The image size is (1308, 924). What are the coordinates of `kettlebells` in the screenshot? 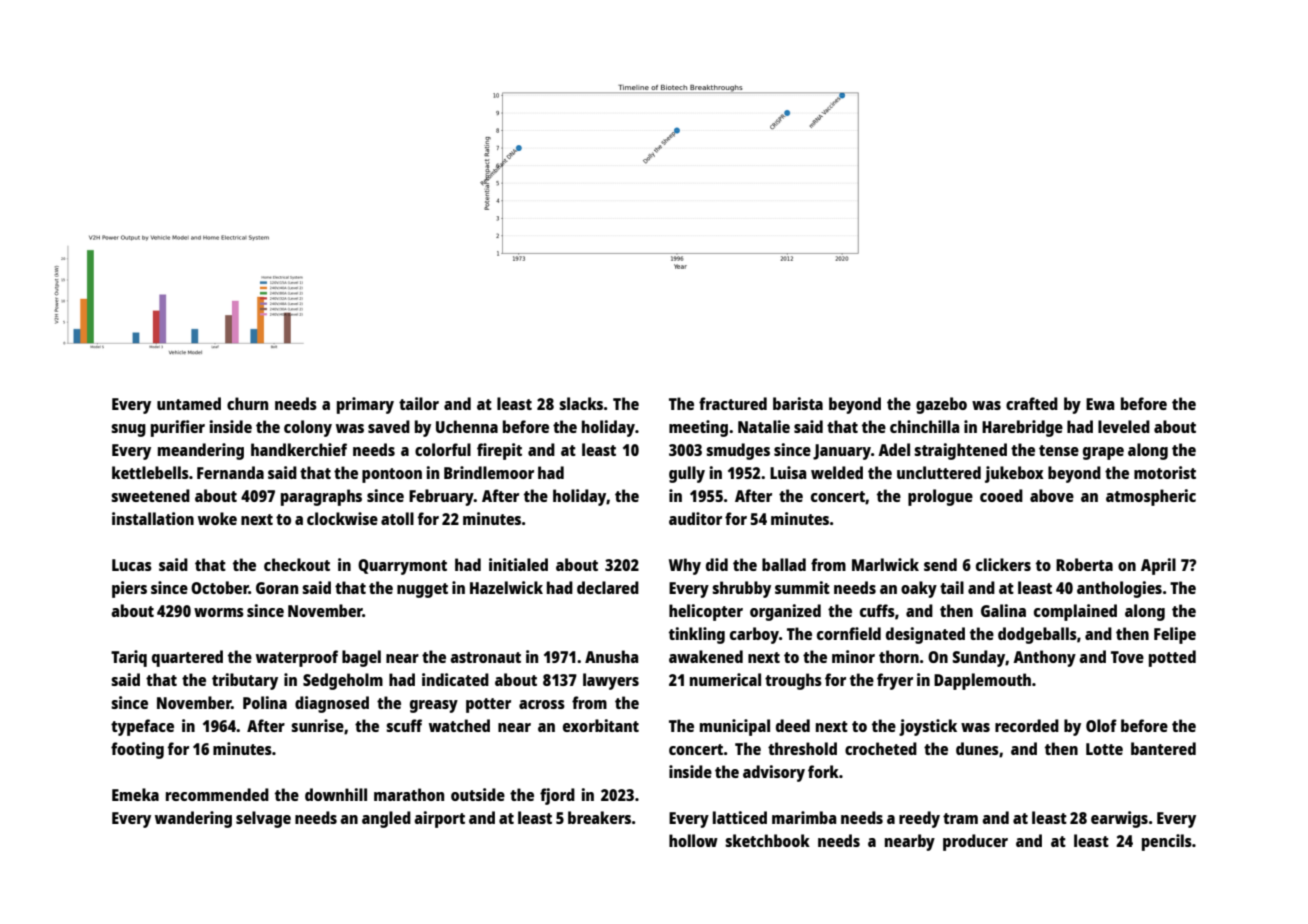 It's located at (150, 472).
